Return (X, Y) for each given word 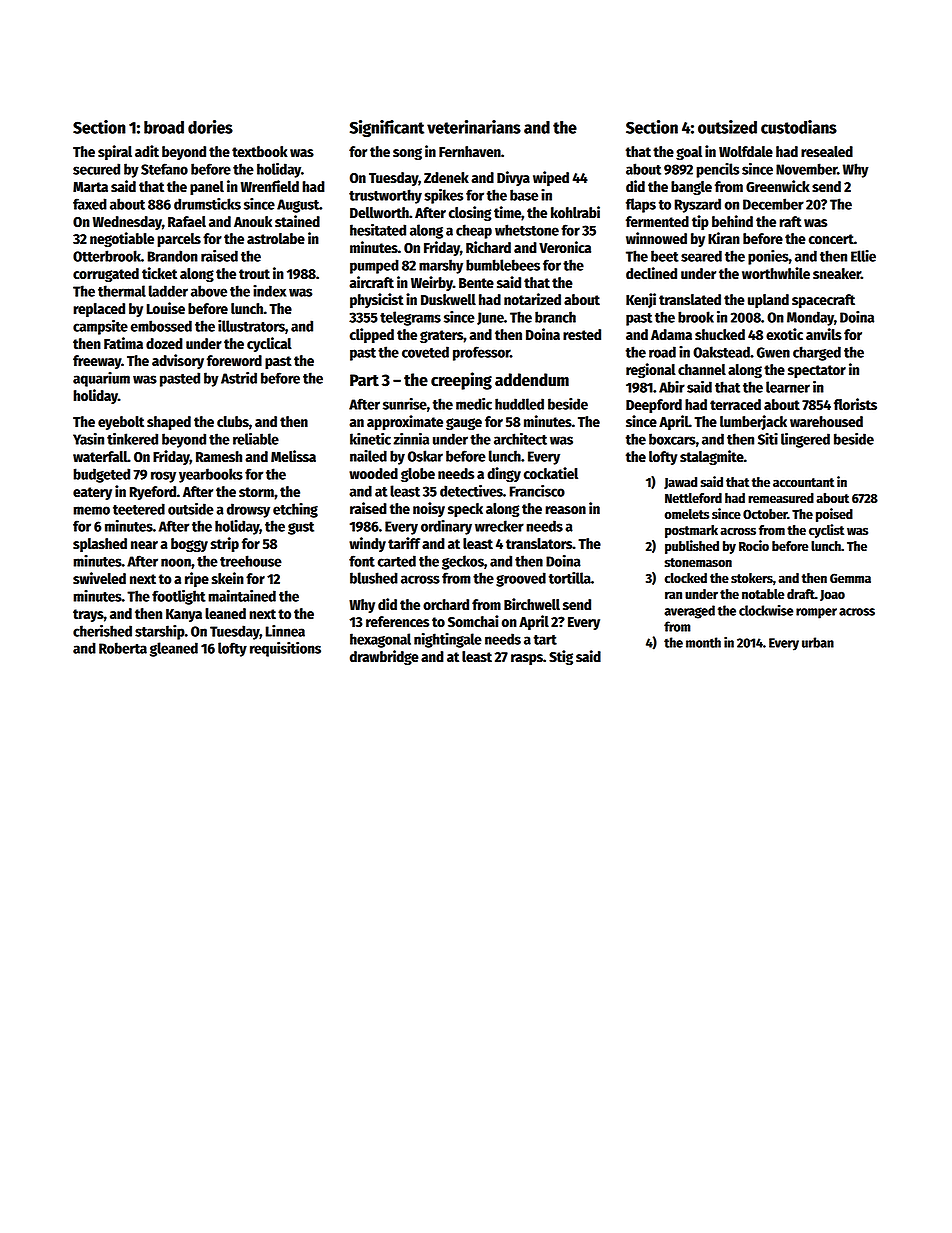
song (407, 154)
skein (227, 578)
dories (210, 127)
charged (817, 353)
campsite (100, 327)
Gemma (850, 578)
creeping (461, 381)
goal (689, 153)
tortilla (570, 578)
